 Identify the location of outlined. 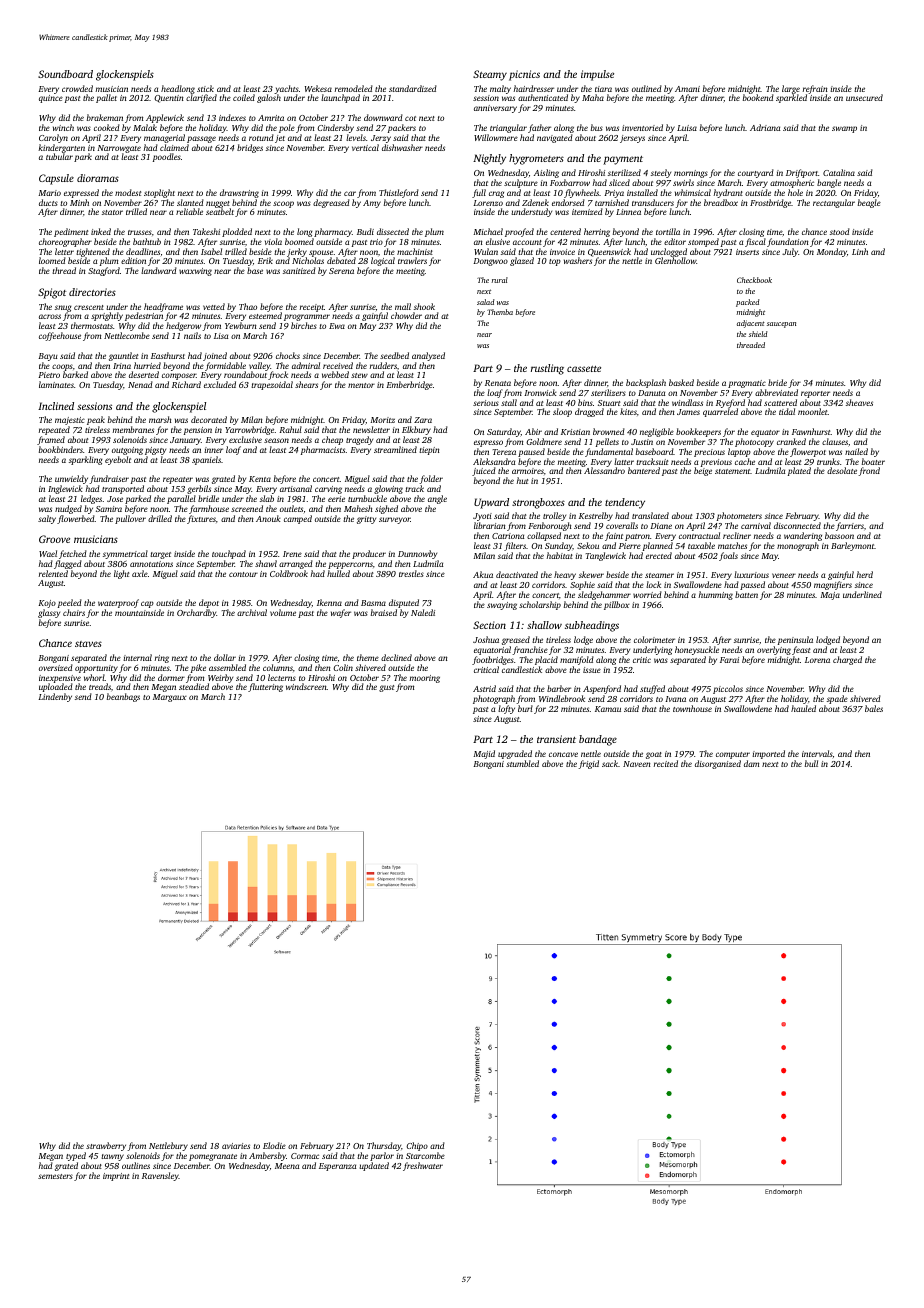
(647, 88).
